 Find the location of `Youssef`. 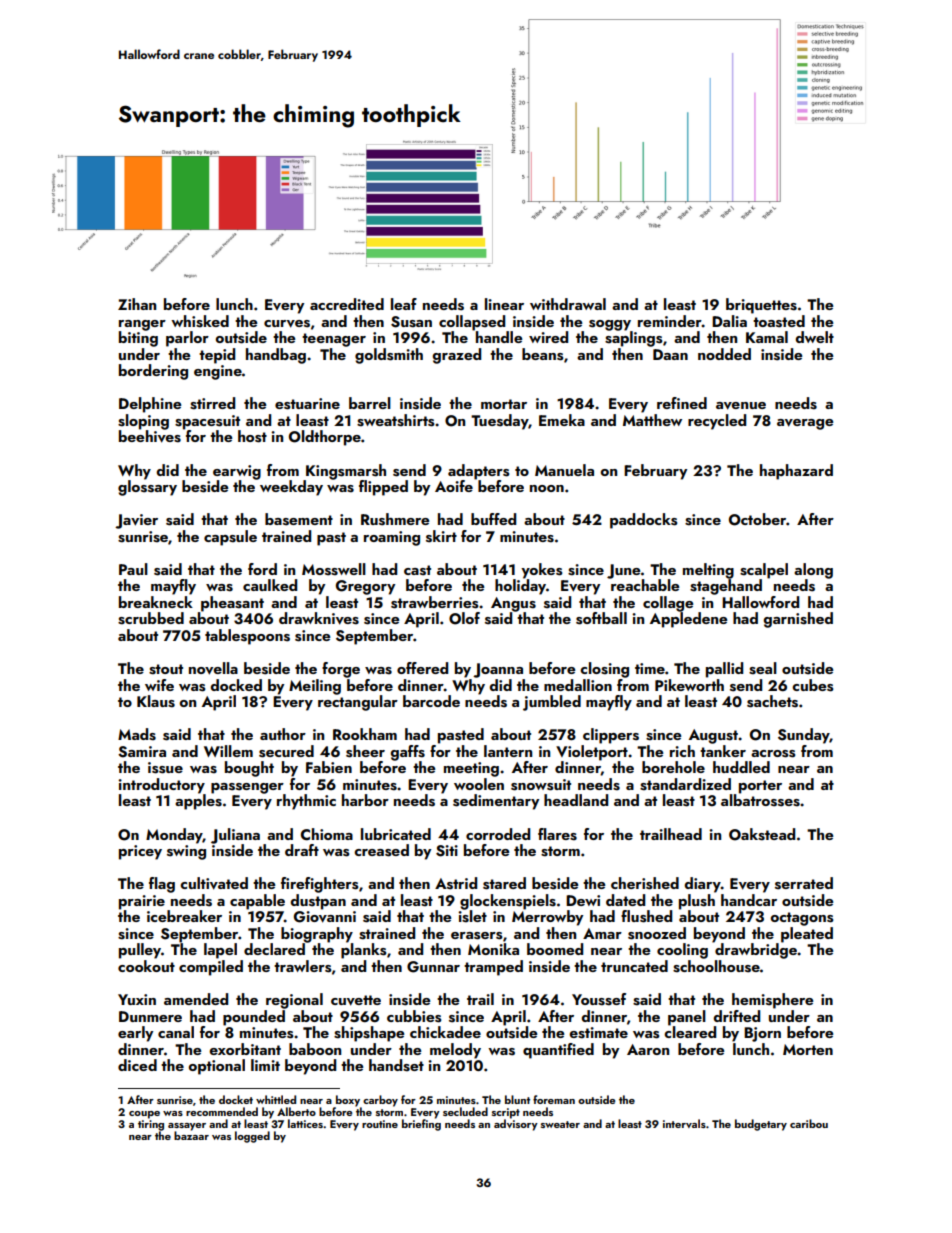

Youssef is located at coordinates (599, 999).
